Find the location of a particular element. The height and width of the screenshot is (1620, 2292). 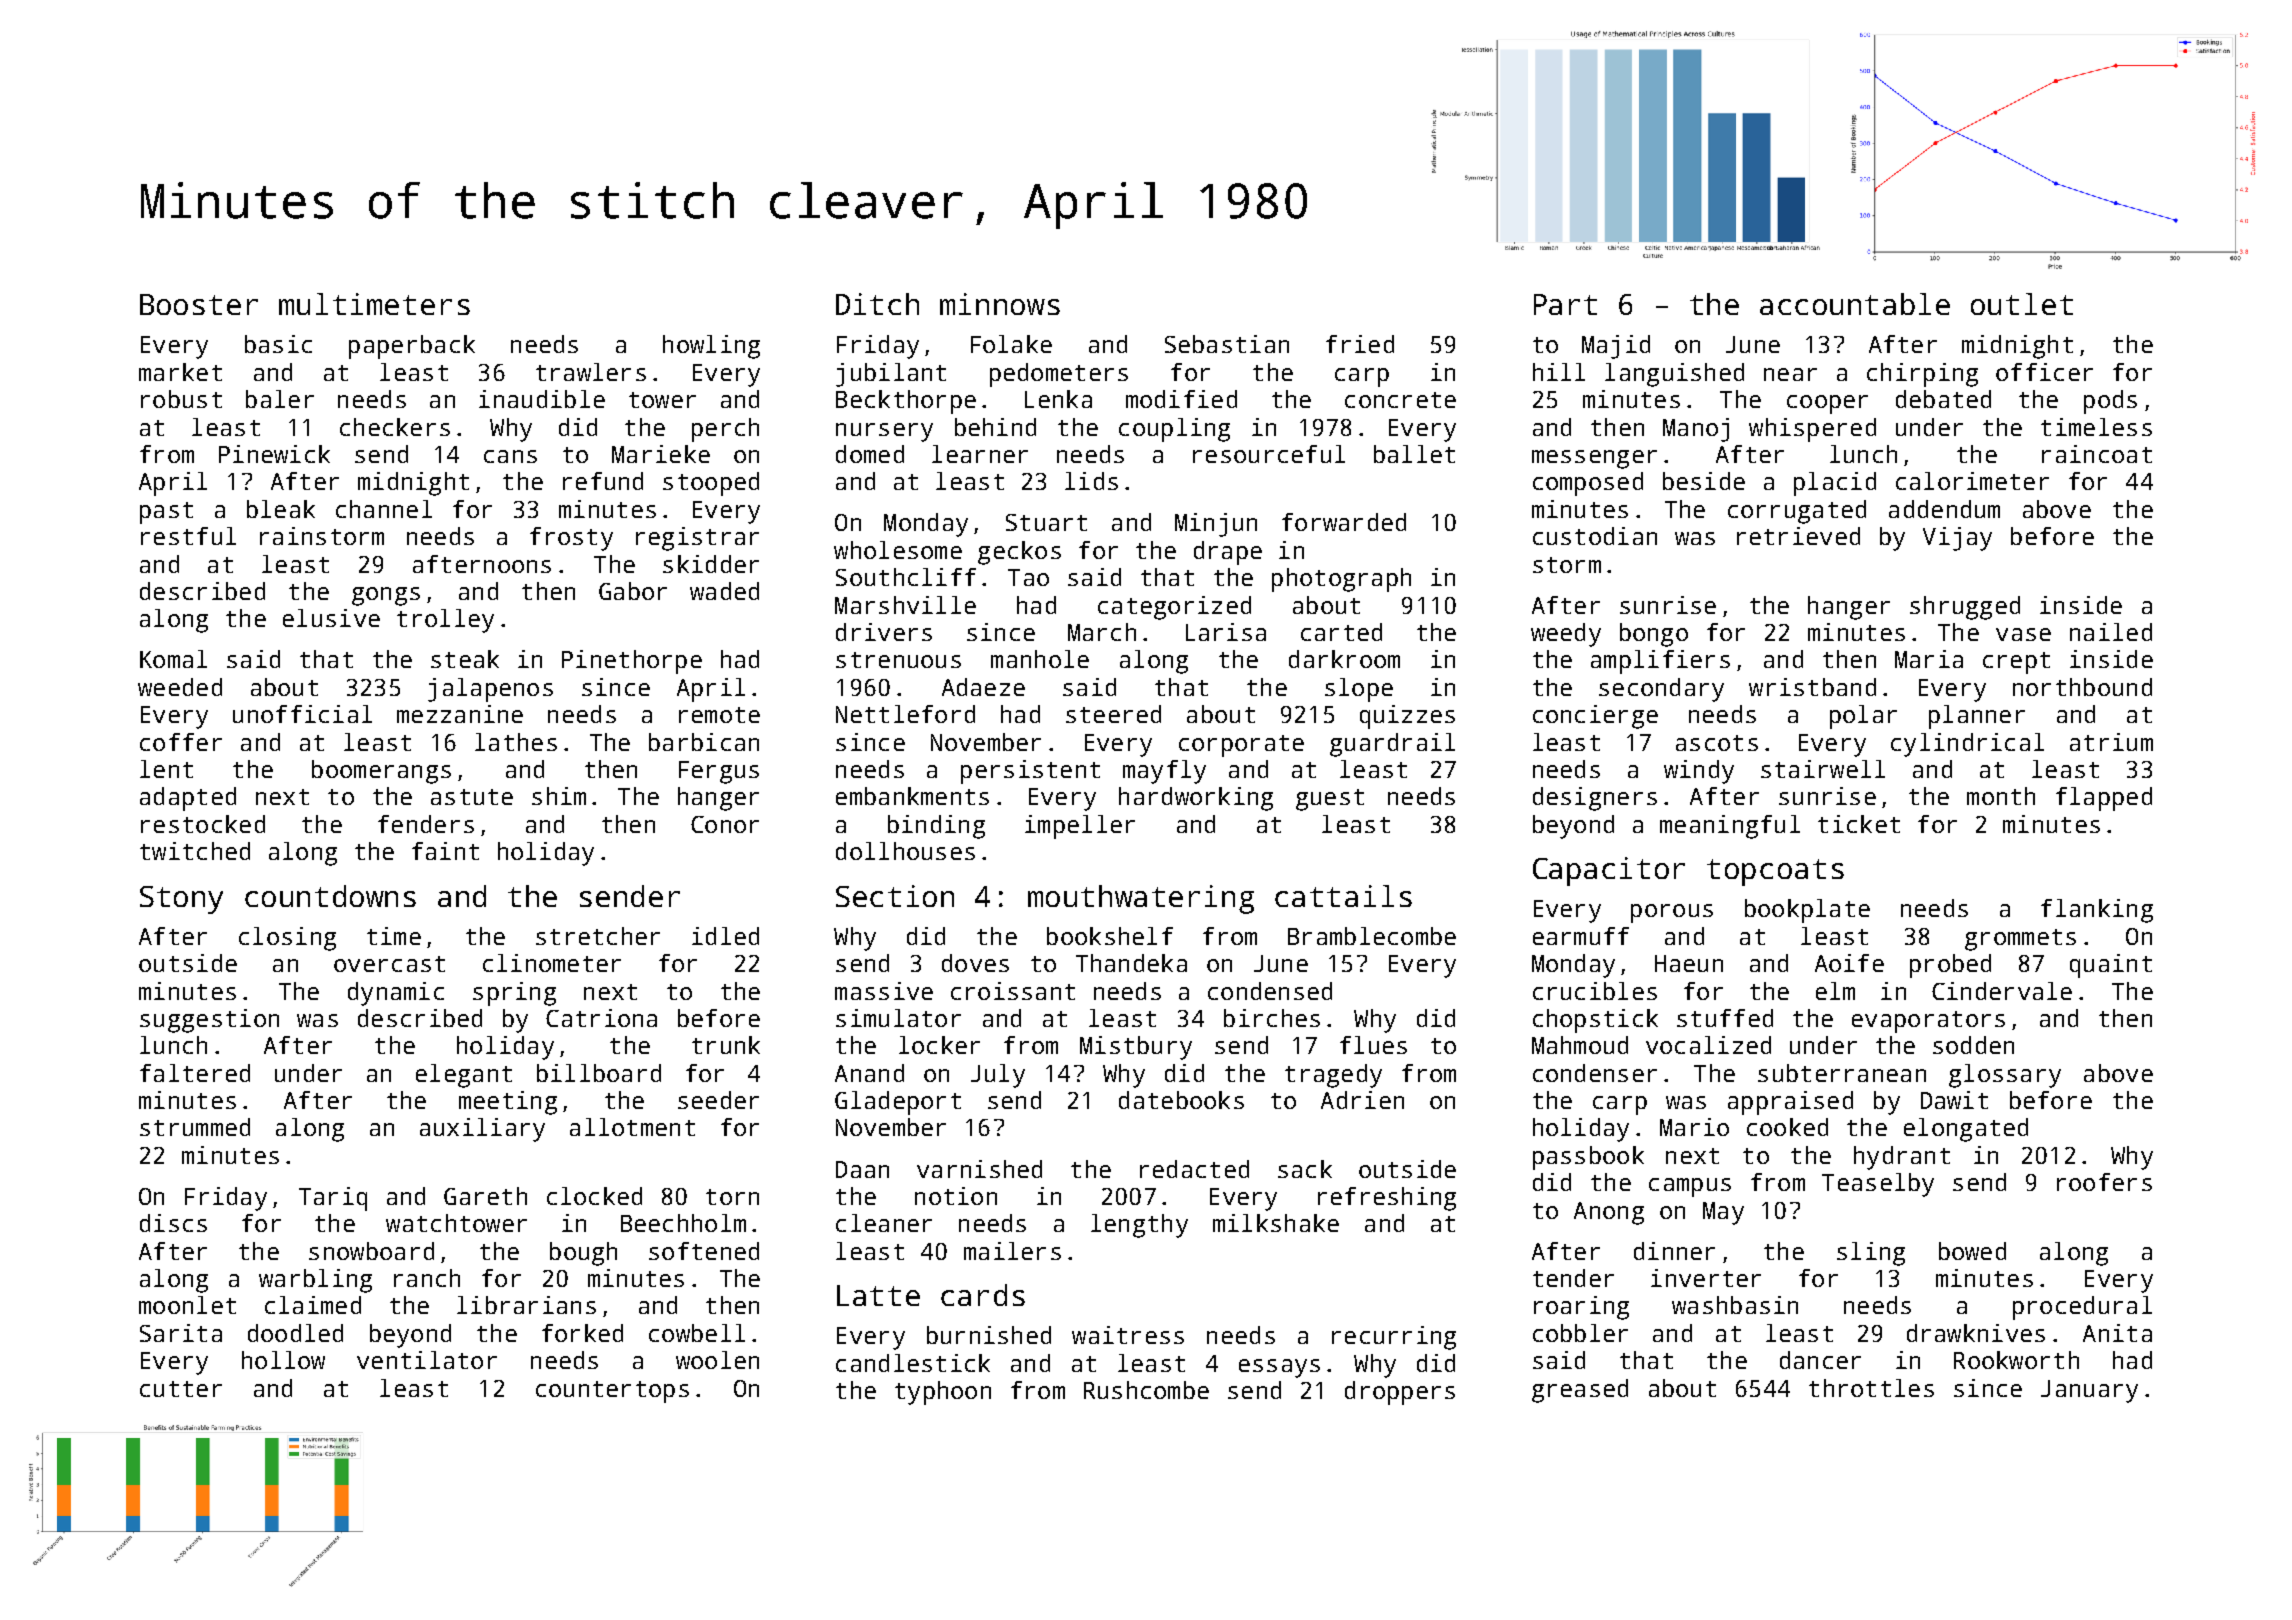

coffer is located at coordinates (181, 742).
